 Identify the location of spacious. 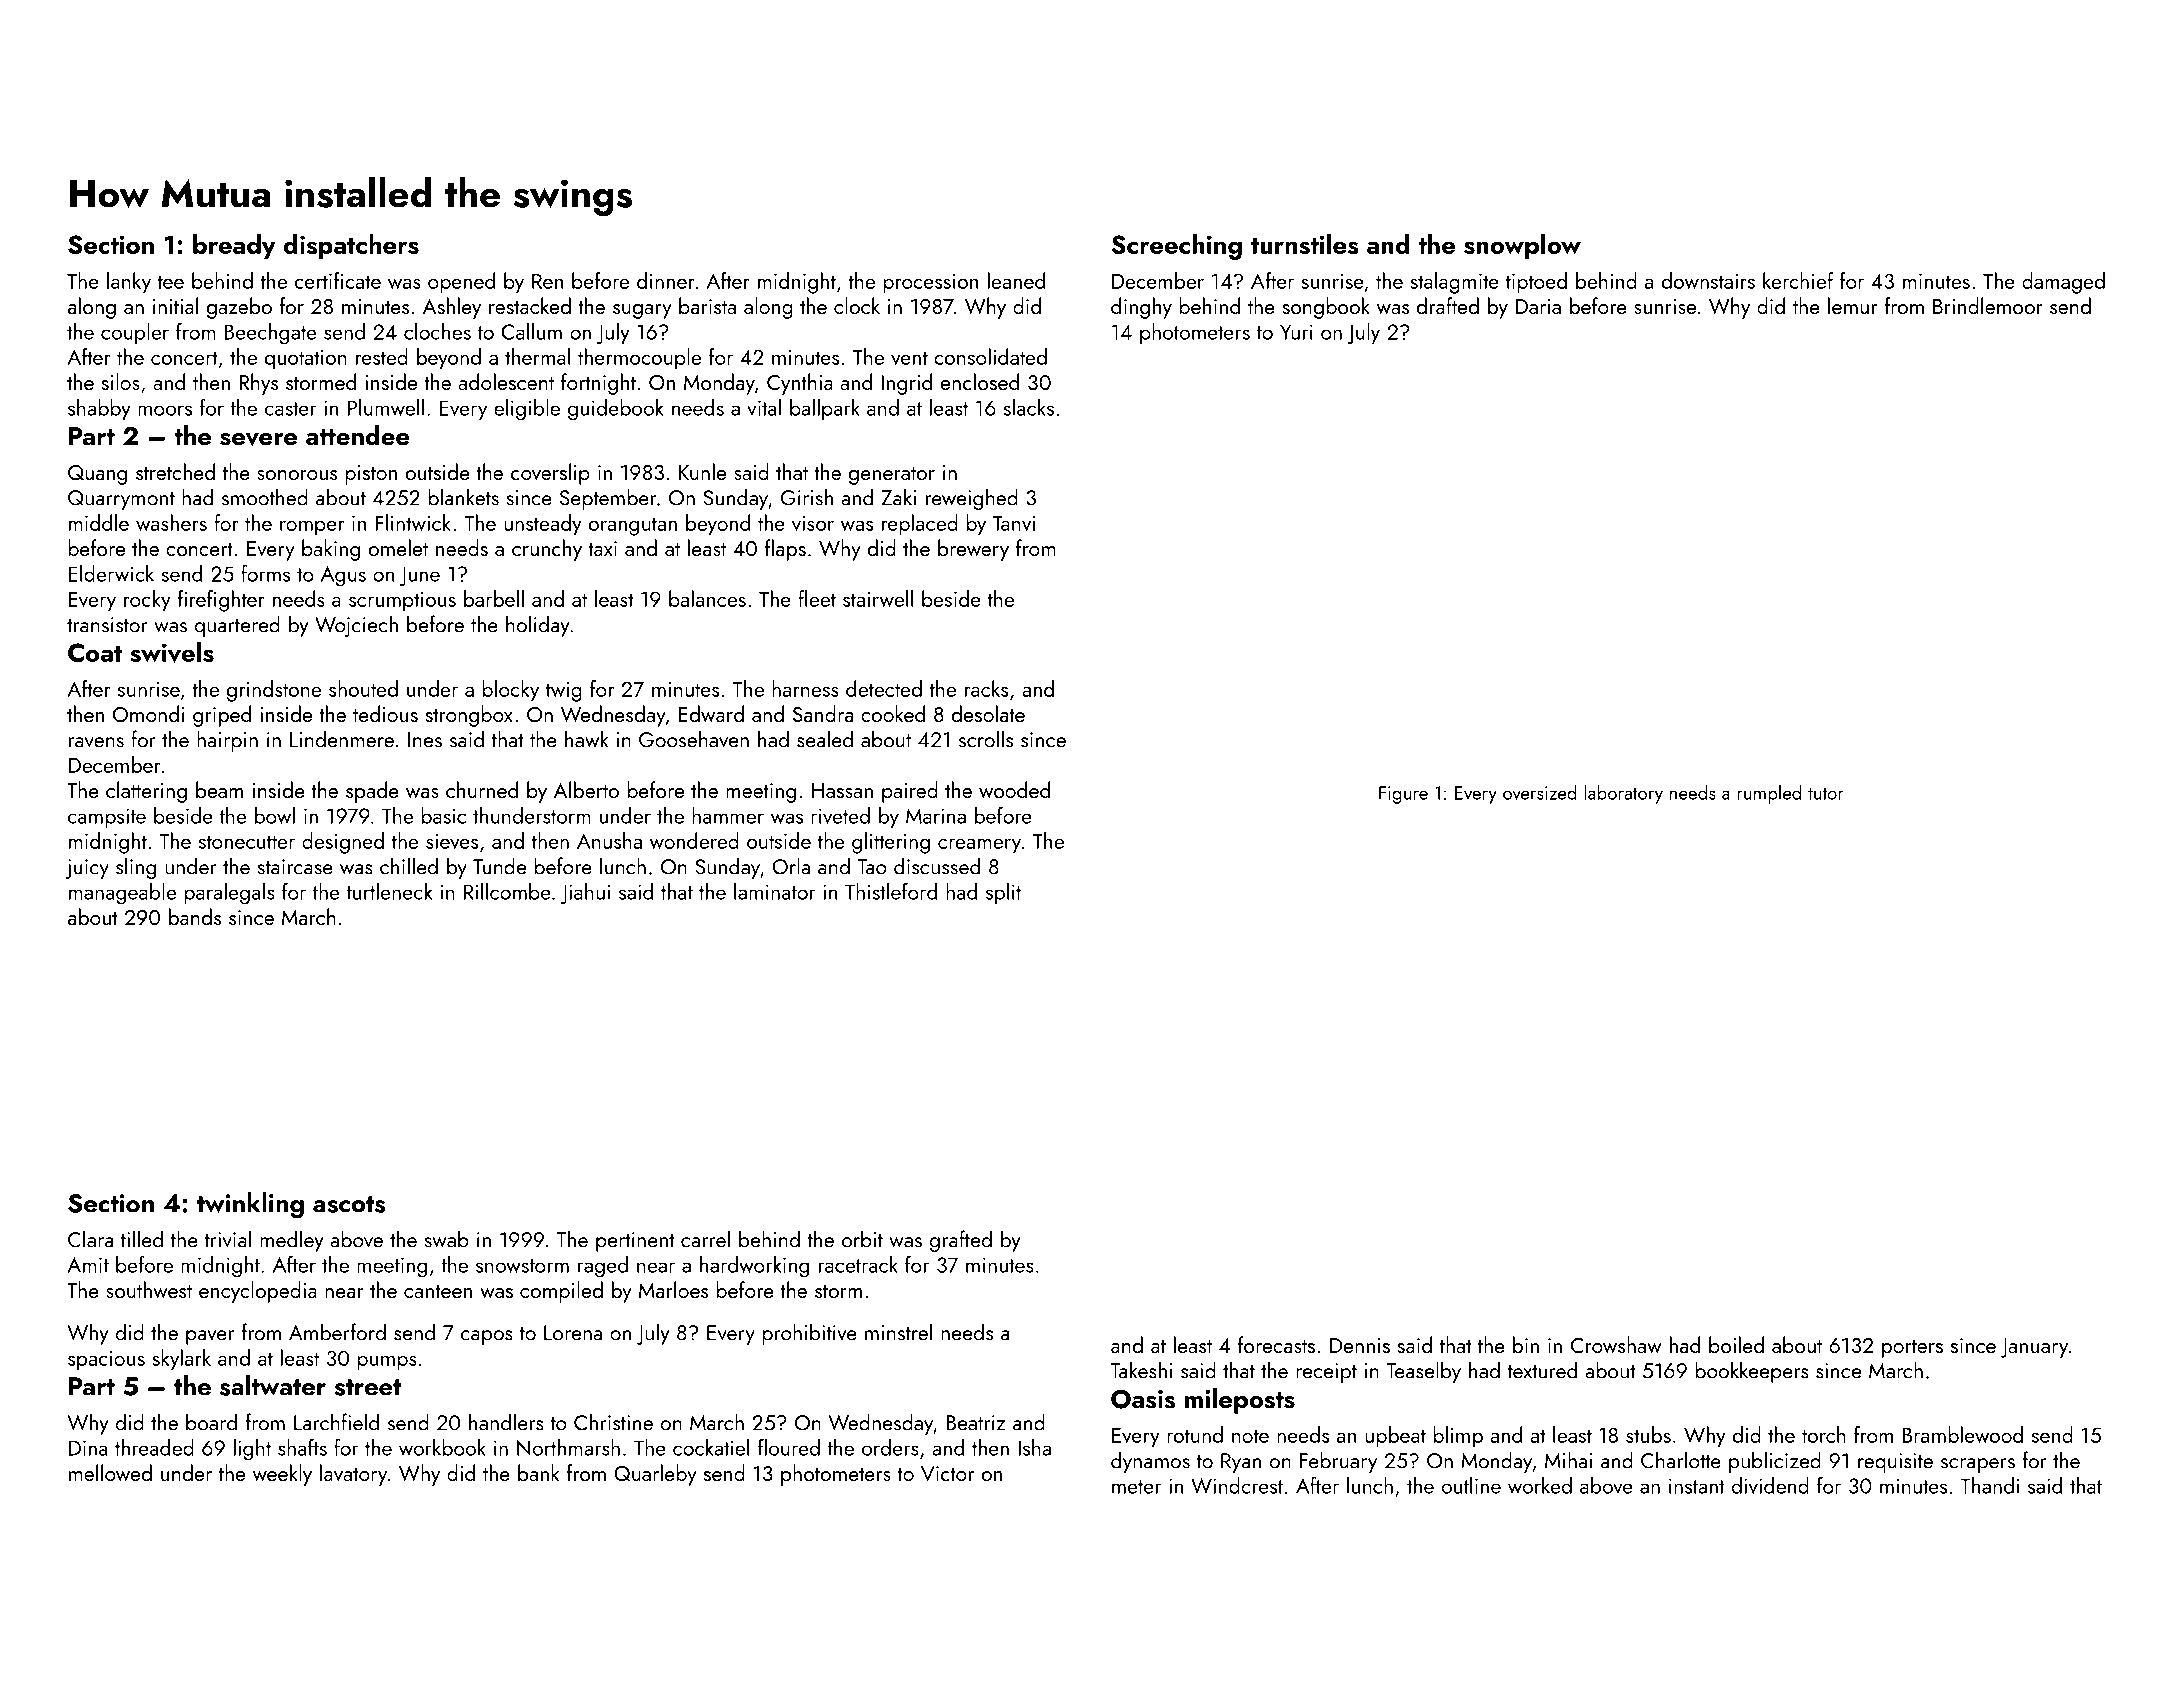
(106, 1361).
